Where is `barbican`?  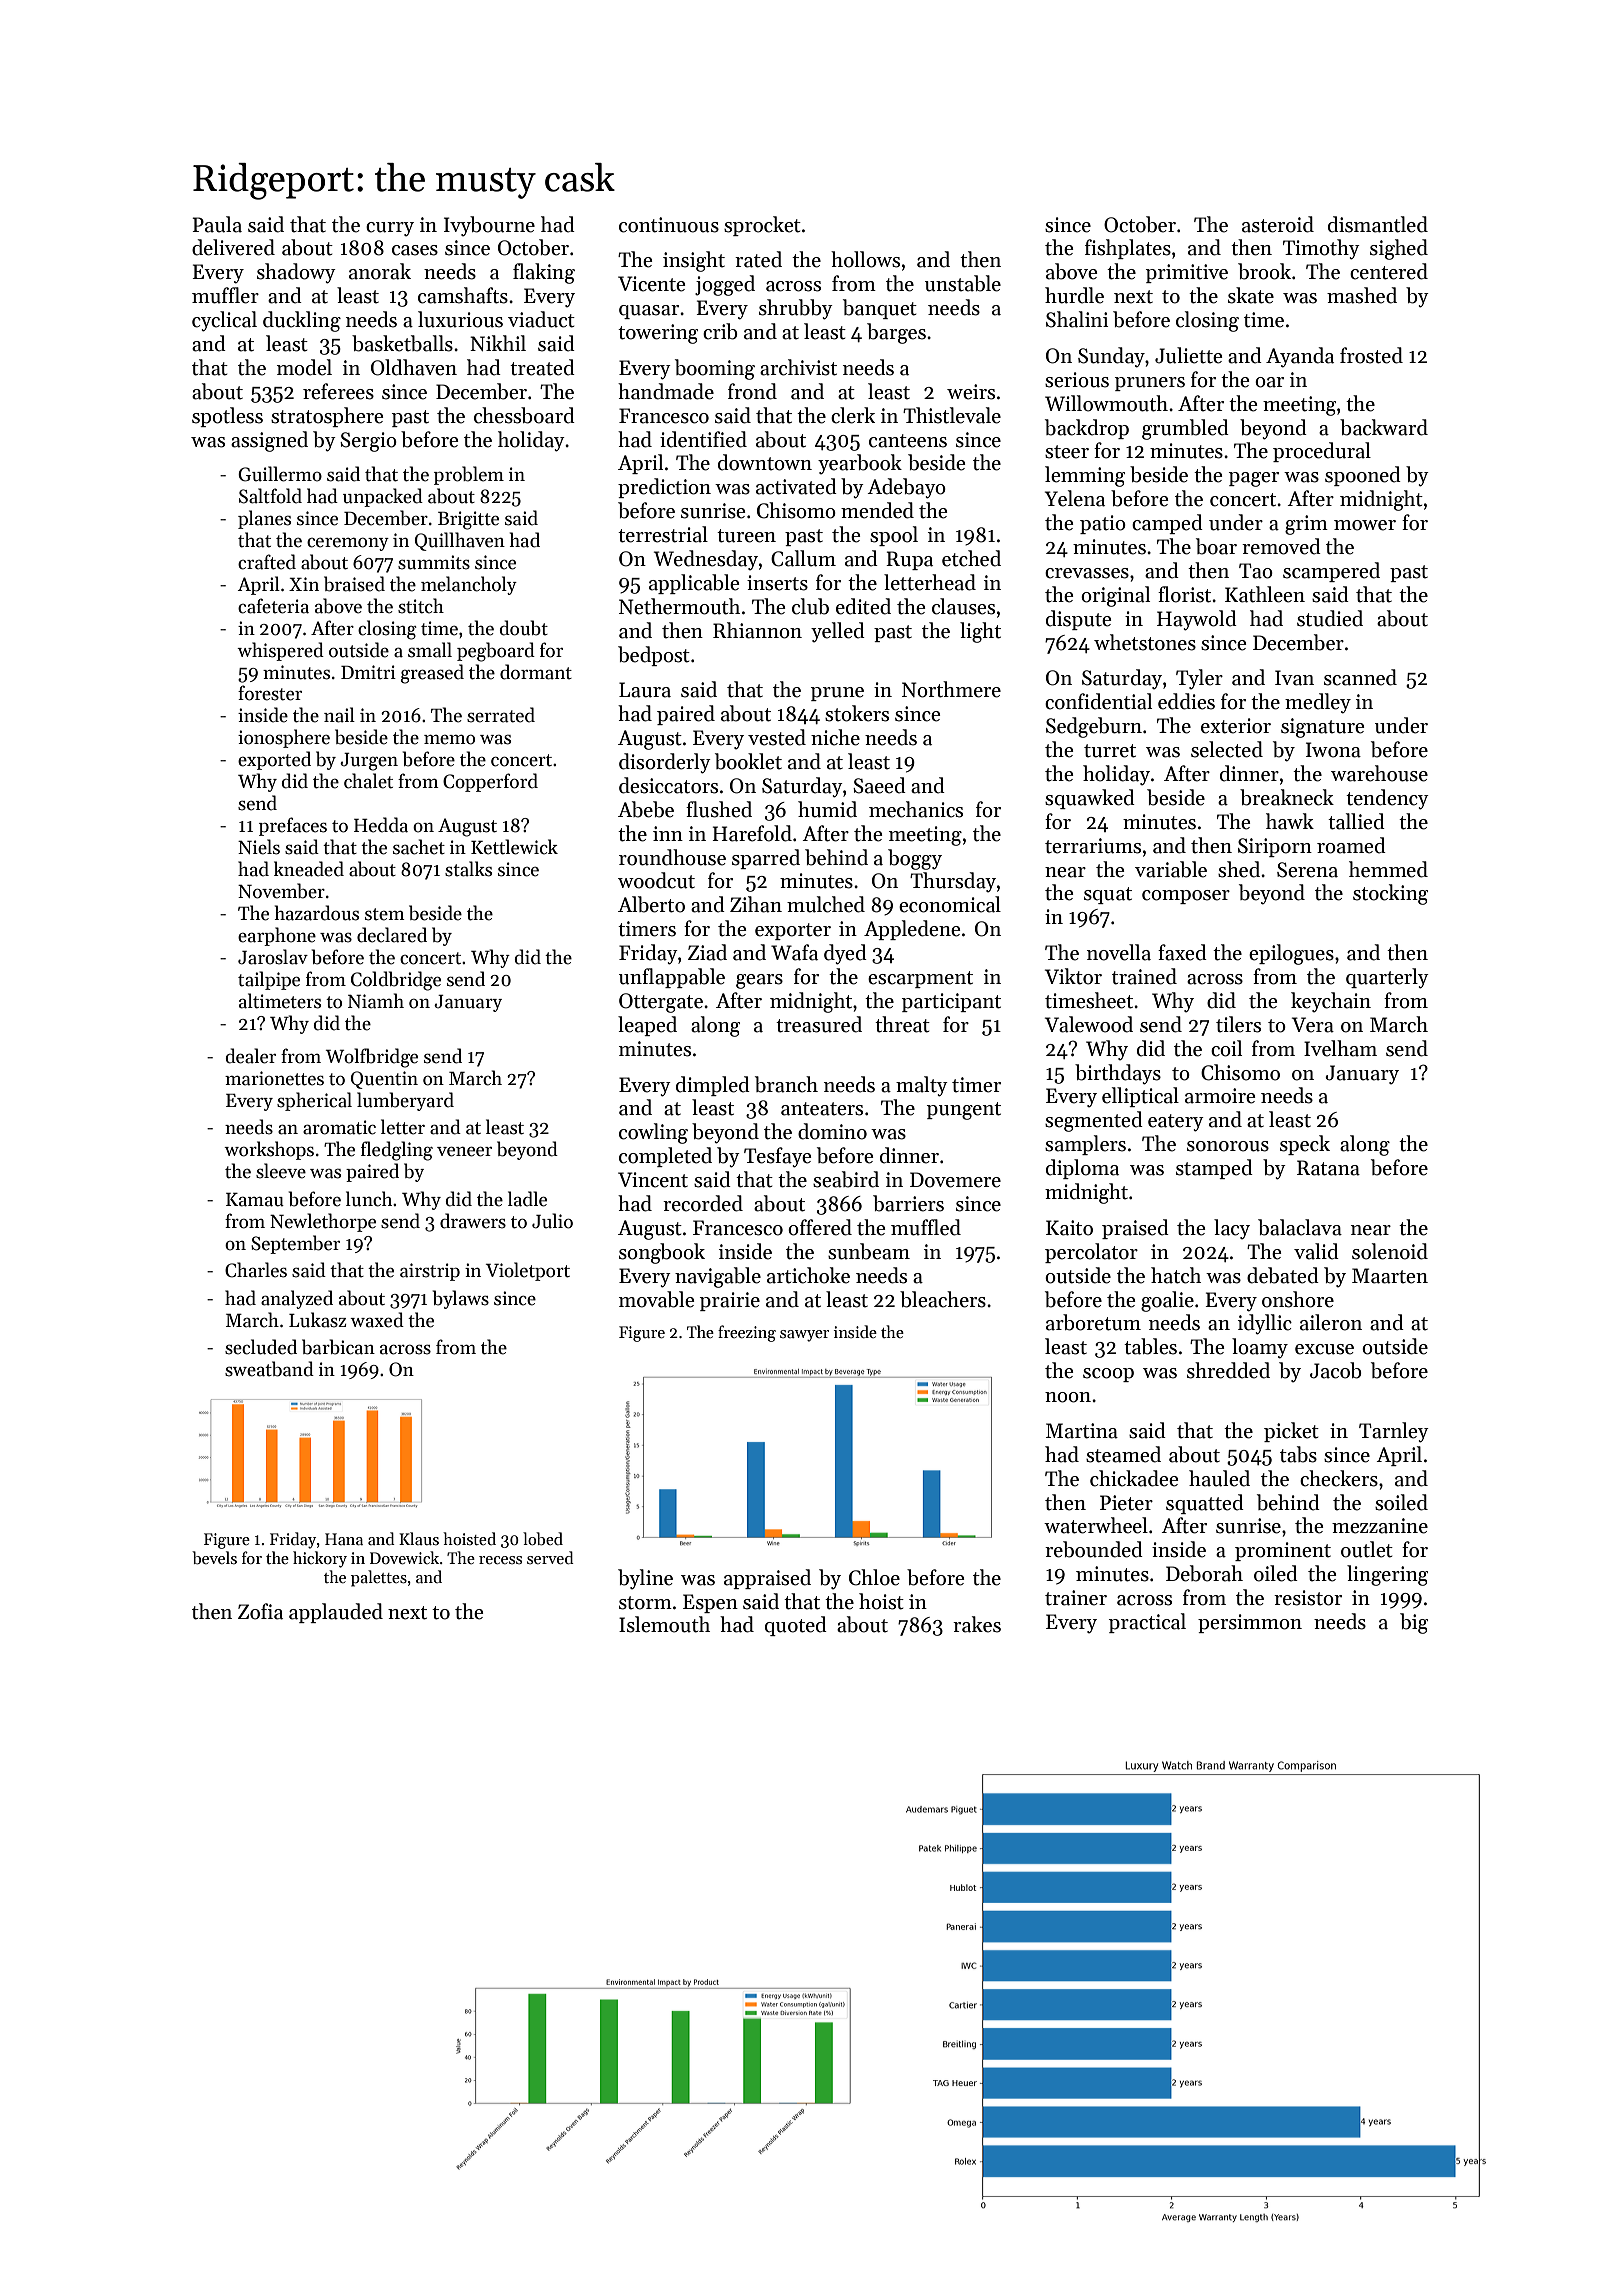
barbican is located at coordinates (338, 1347).
